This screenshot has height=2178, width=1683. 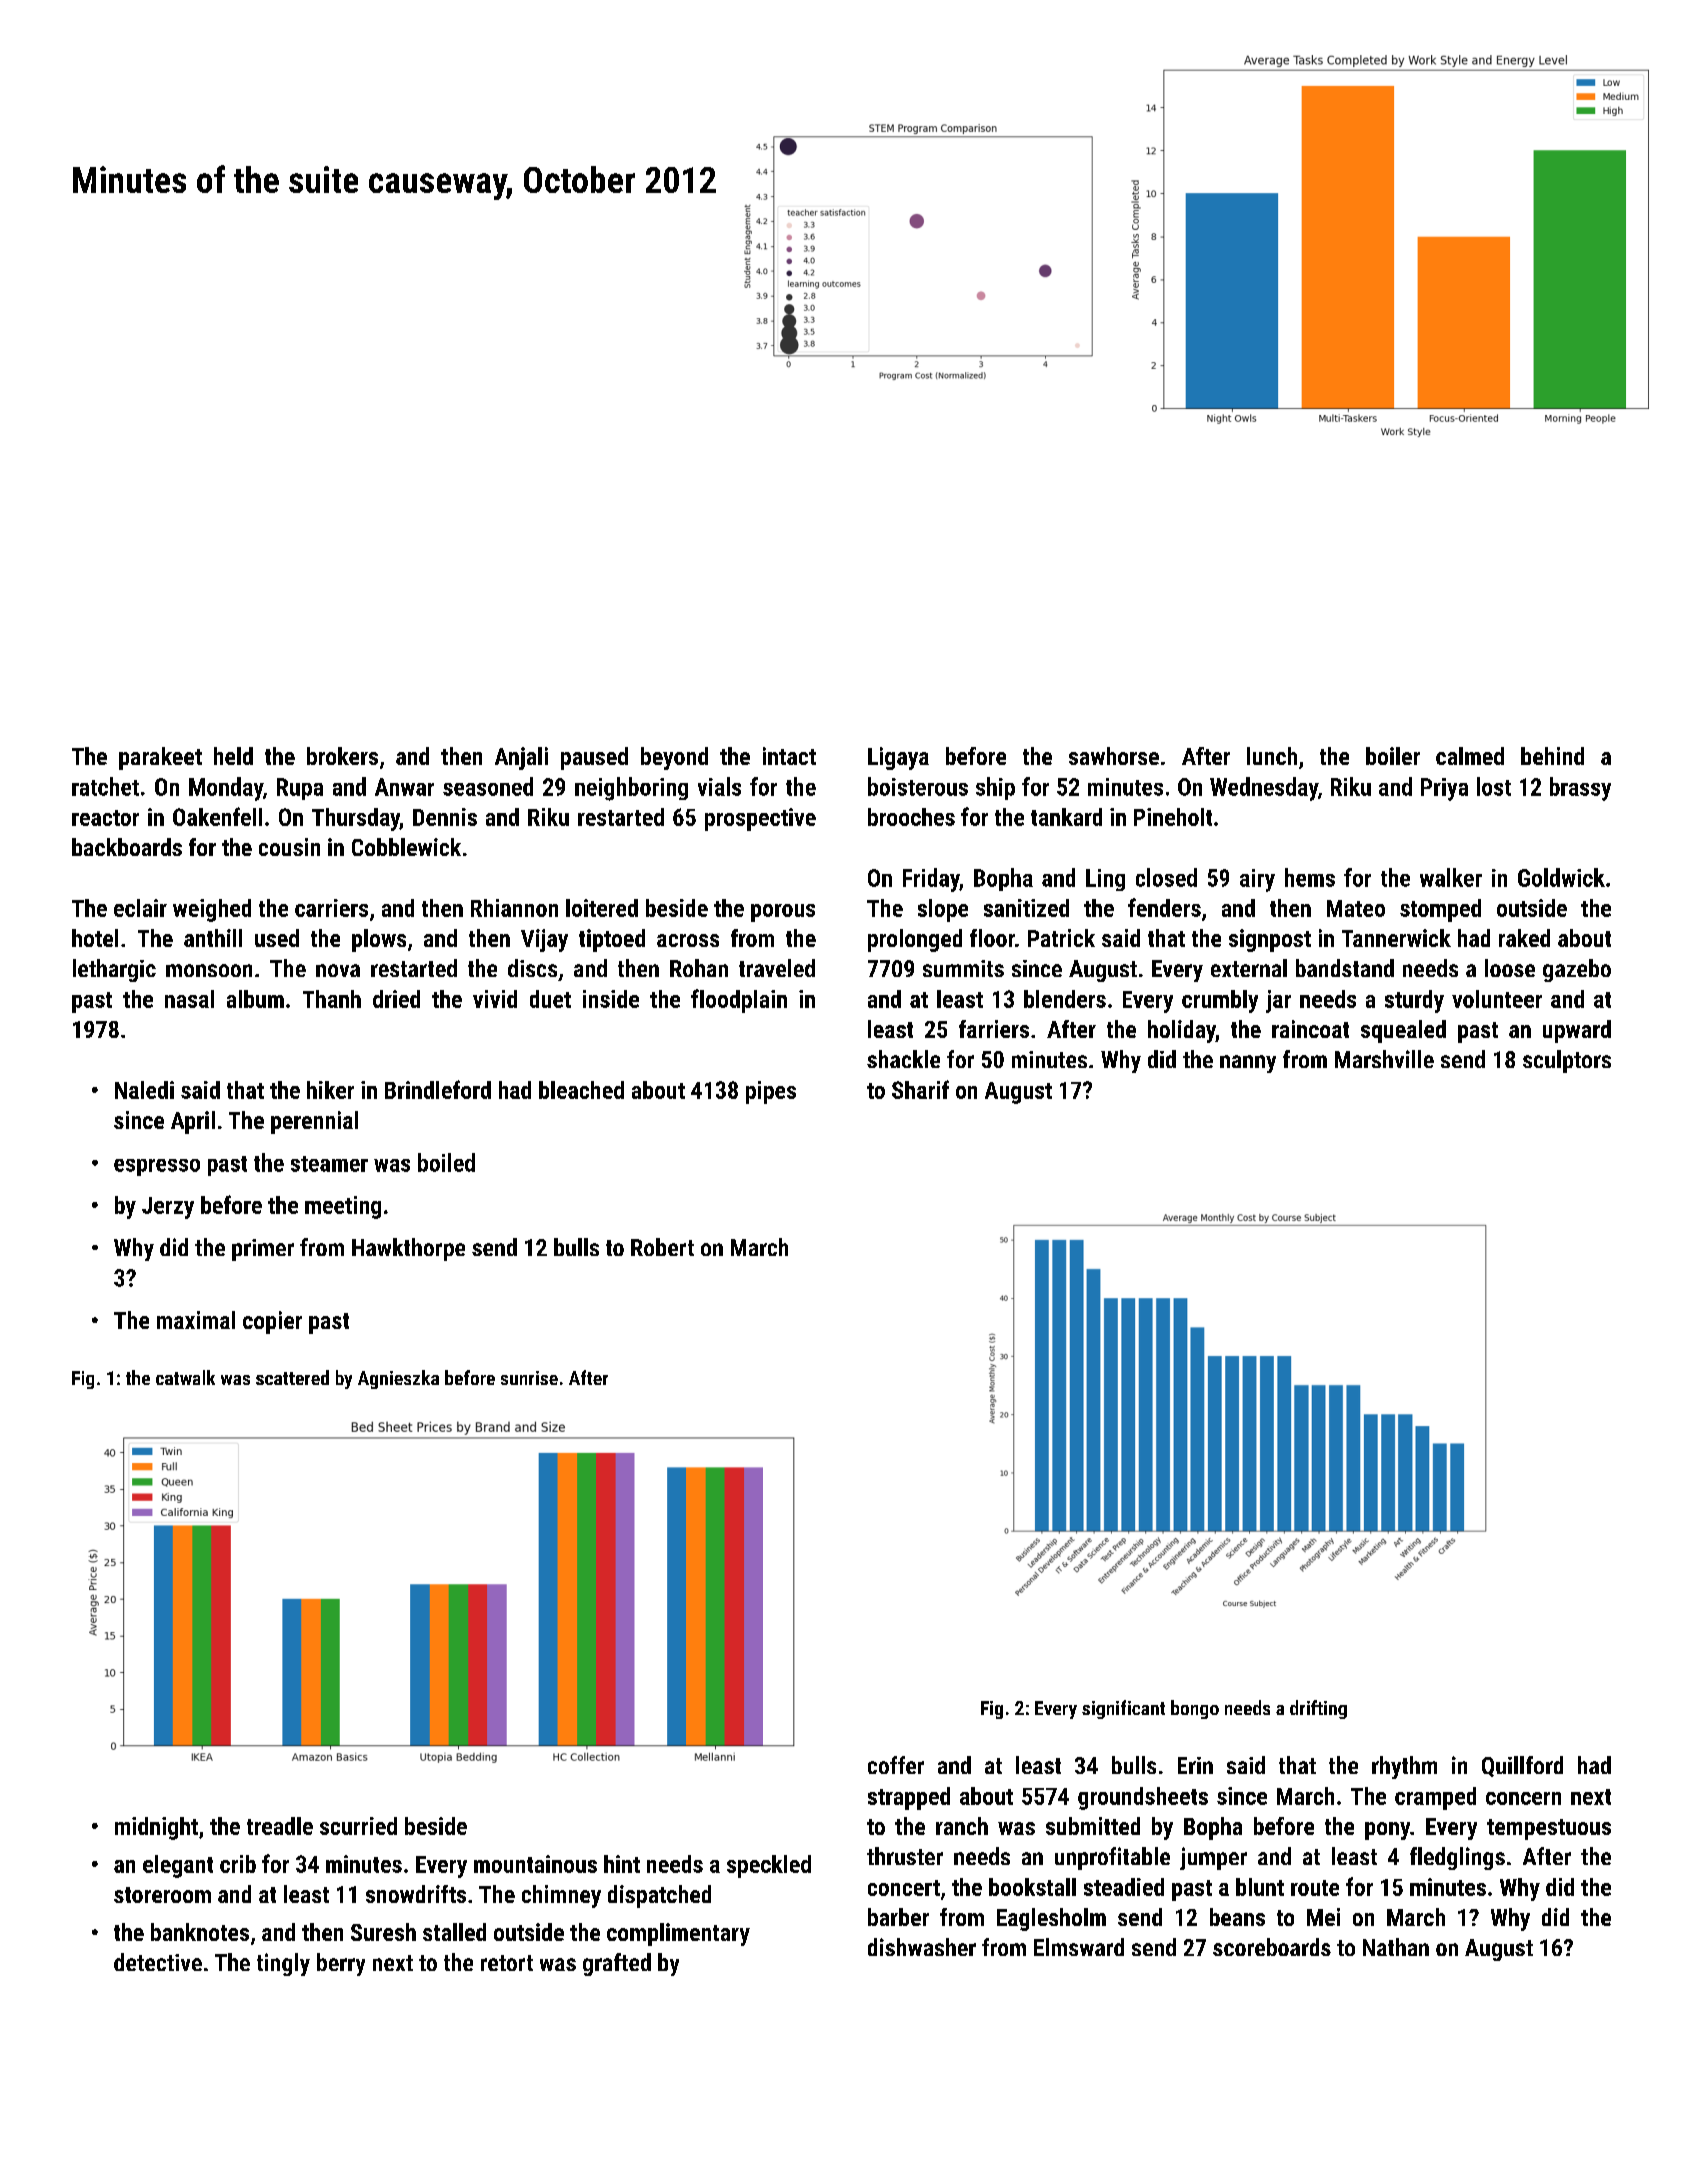 I want to click on treadle, so click(x=280, y=1826).
